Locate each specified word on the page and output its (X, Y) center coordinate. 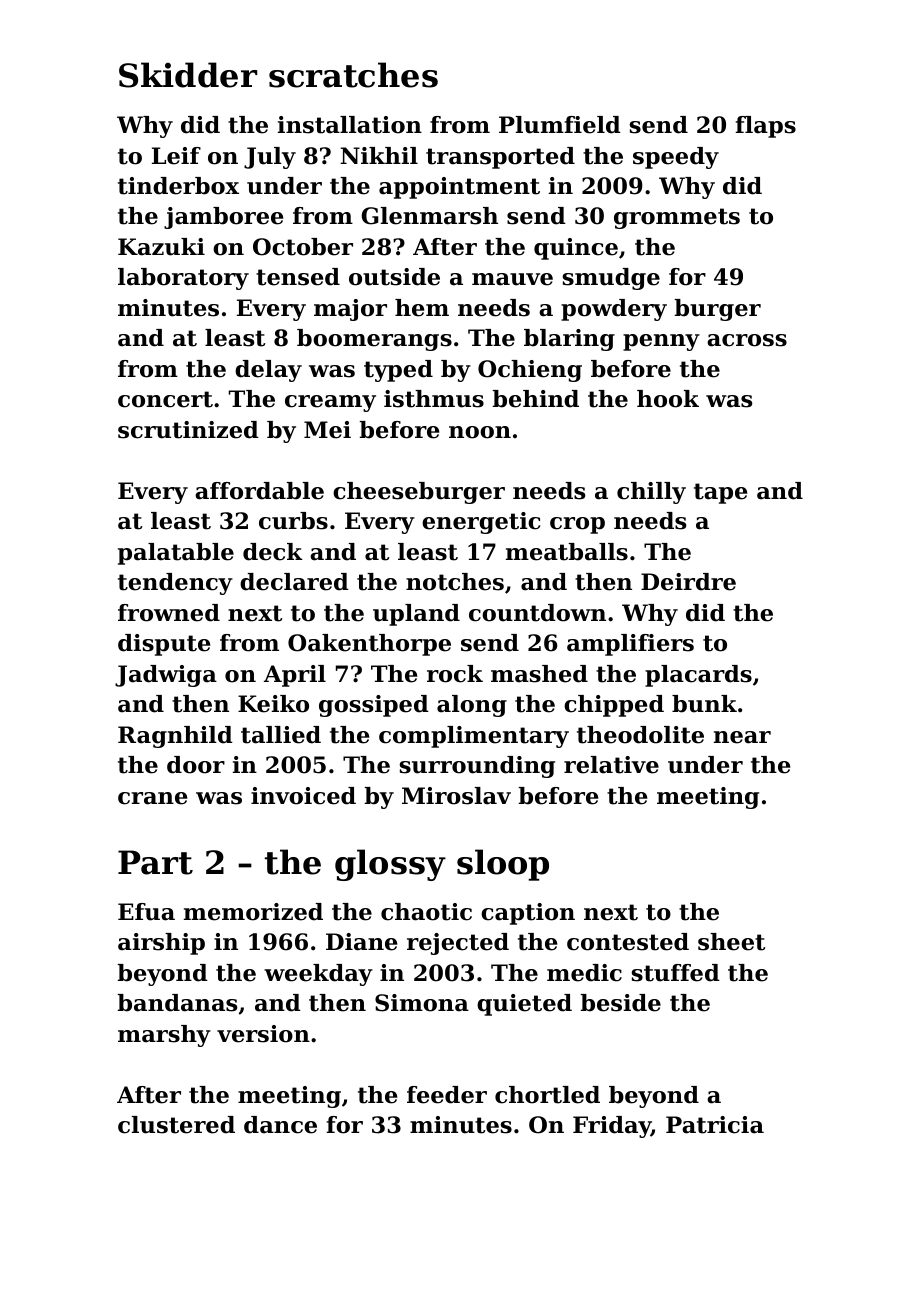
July (270, 158)
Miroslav (456, 796)
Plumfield (560, 125)
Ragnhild (175, 737)
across (747, 340)
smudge (611, 279)
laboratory (183, 279)
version (263, 1034)
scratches (353, 75)
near (742, 737)
